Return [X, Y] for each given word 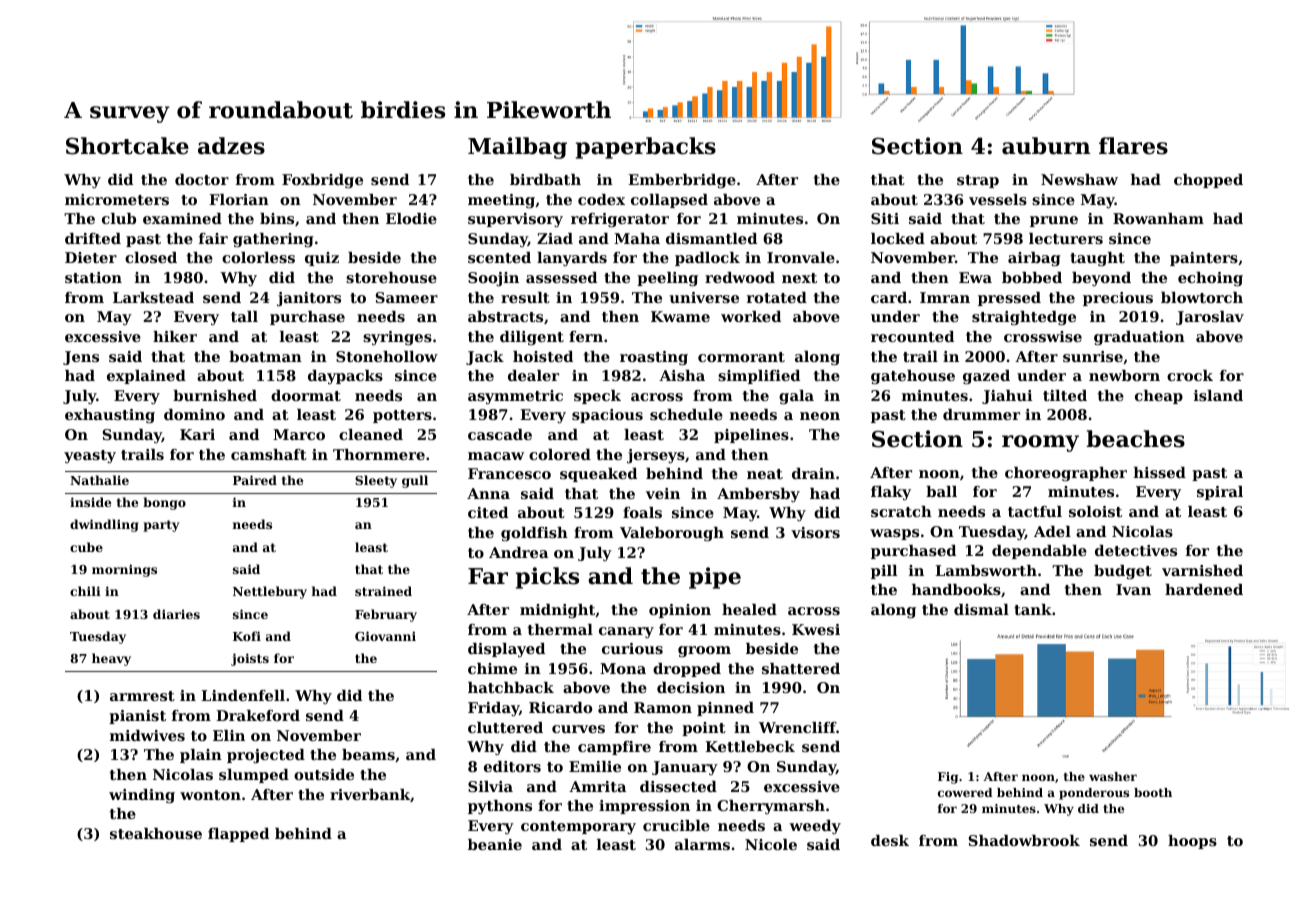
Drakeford [258, 715]
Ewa [975, 277]
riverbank [370, 794]
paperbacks [646, 148]
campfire [614, 748]
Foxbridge [322, 181]
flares [1133, 146]
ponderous [1094, 794]
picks [547, 578]
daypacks [345, 377]
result [525, 297]
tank [1033, 609]
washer [1113, 776]
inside [90, 502]
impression [644, 807]
